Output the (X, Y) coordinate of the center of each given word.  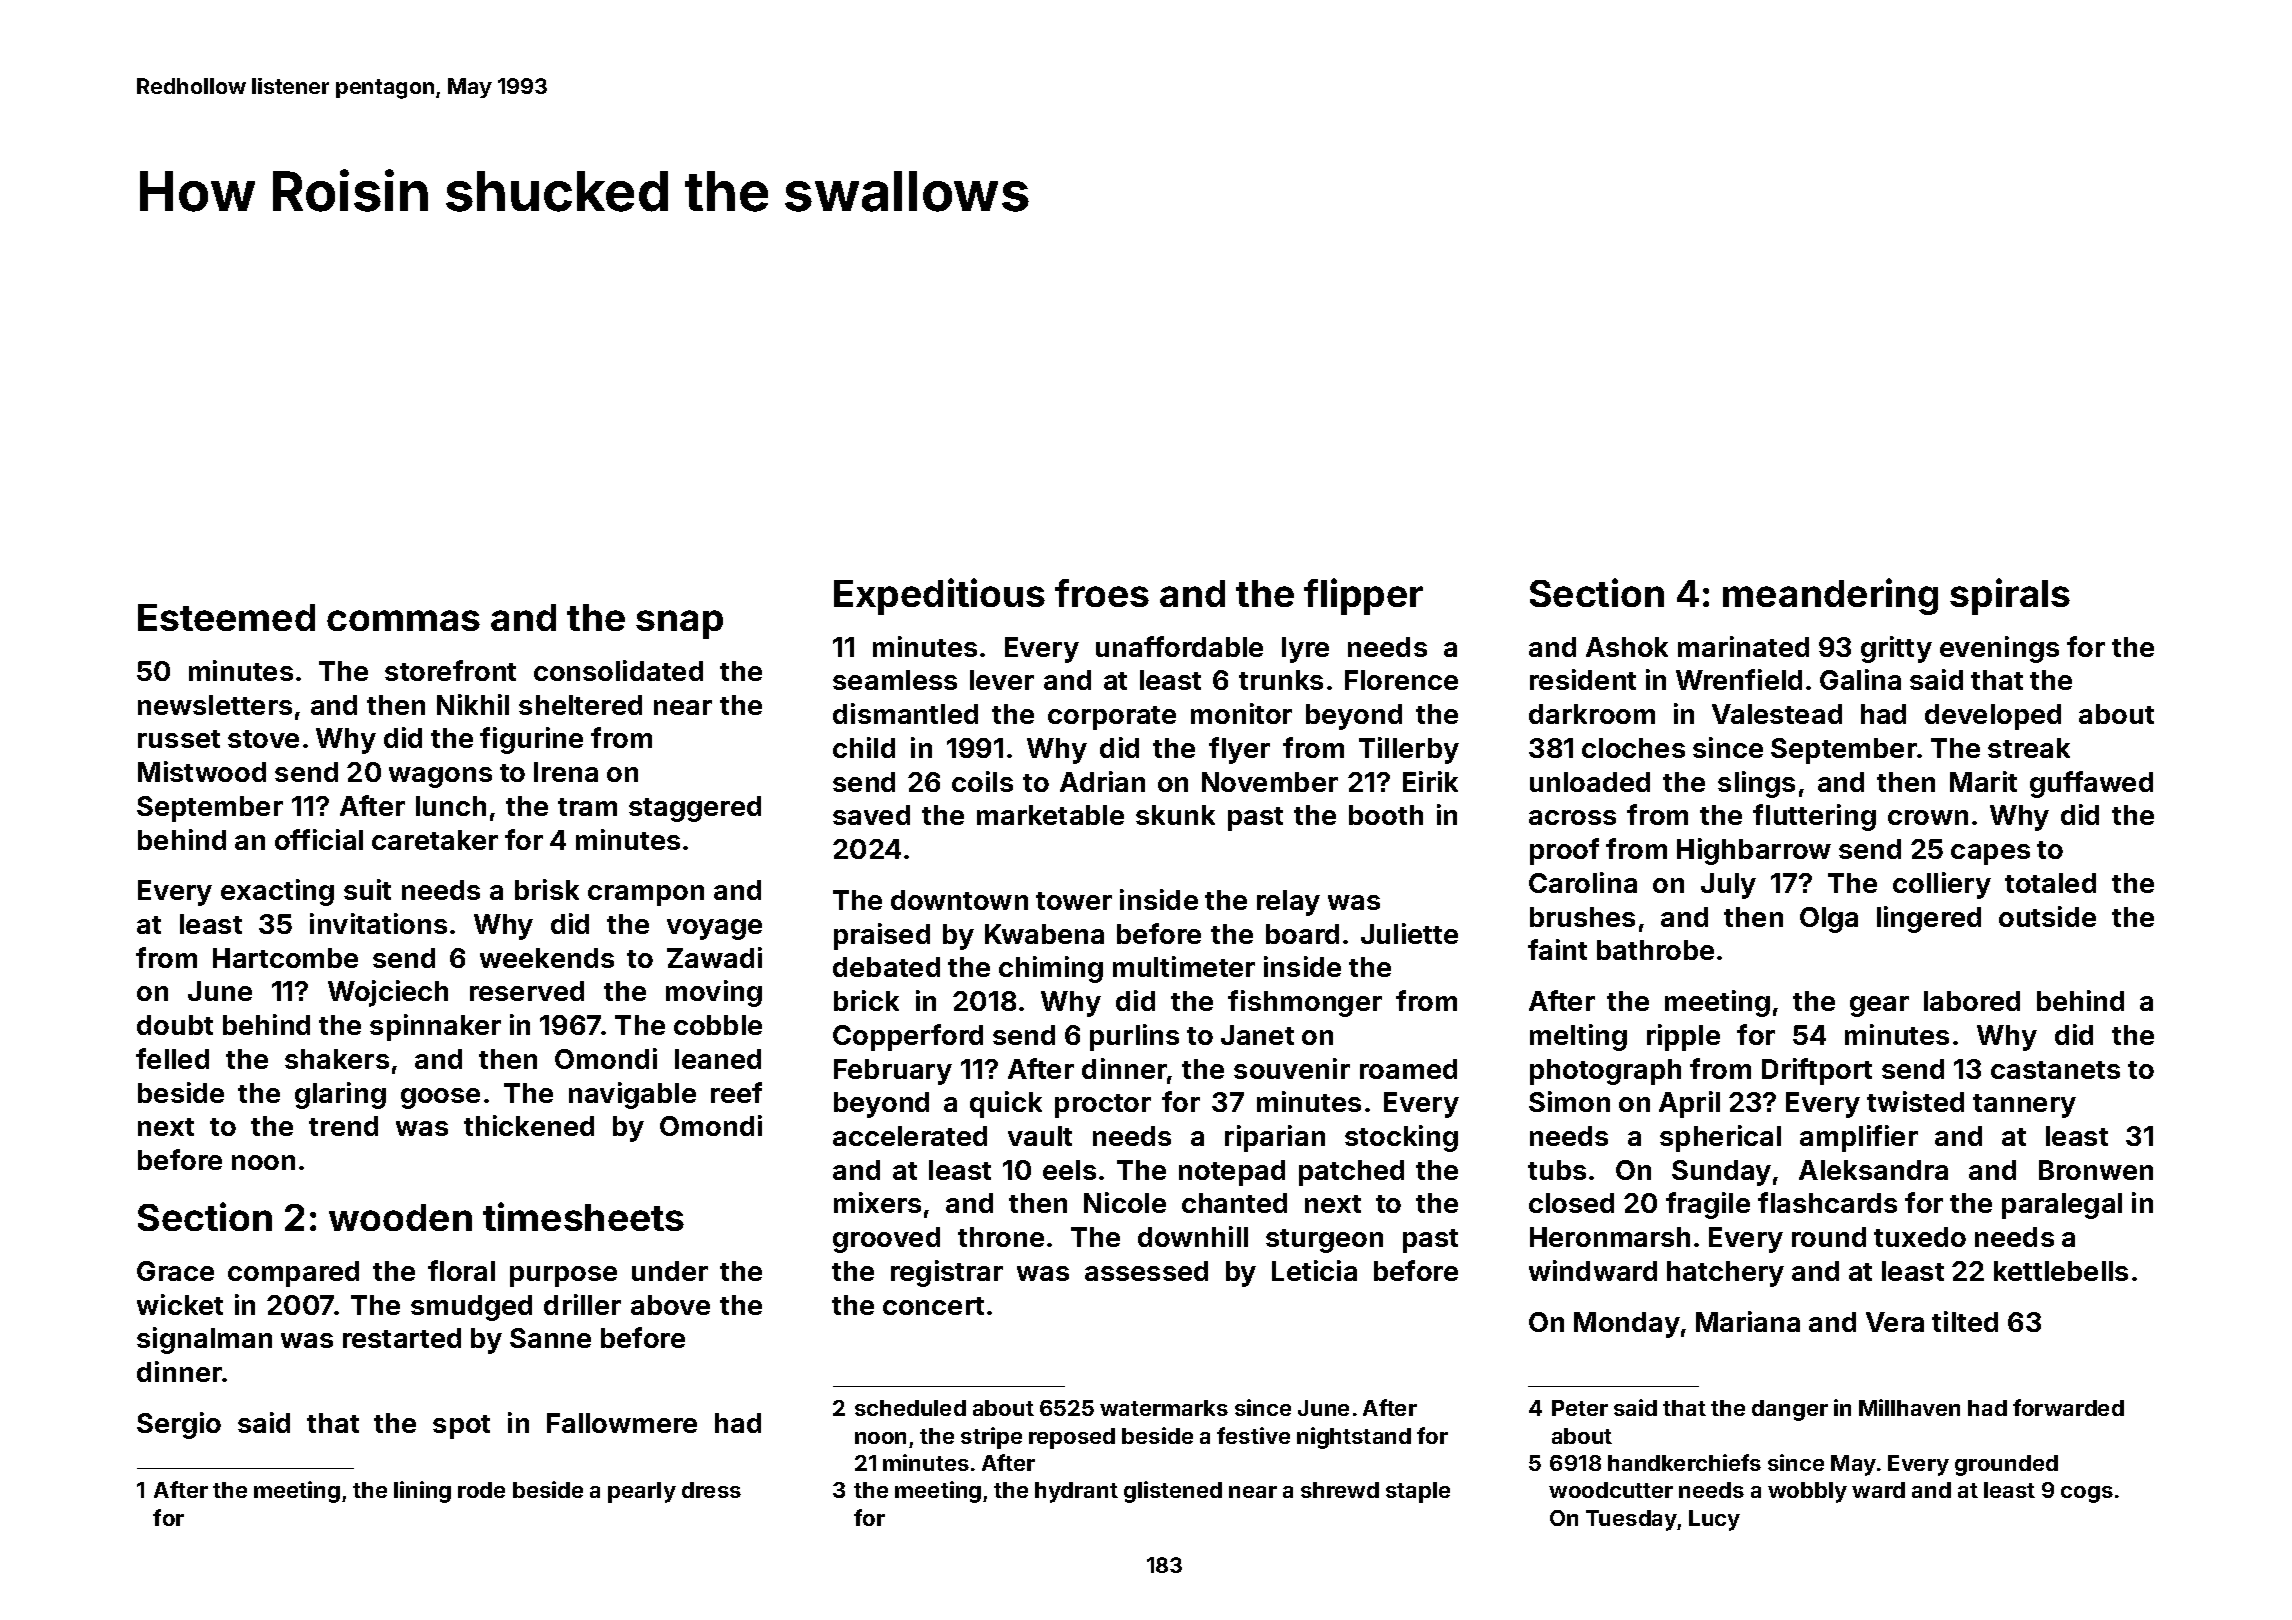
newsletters (215, 705)
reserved (527, 991)
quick (1006, 1104)
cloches (1633, 748)
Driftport (1817, 1071)
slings (1756, 784)
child (864, 747)
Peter (1580, 1408)
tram (587, 807)
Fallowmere (622, 1423)
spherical (1720, 1138)
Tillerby (1409, 750)
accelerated (910, 1136)
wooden (400, 1217)
